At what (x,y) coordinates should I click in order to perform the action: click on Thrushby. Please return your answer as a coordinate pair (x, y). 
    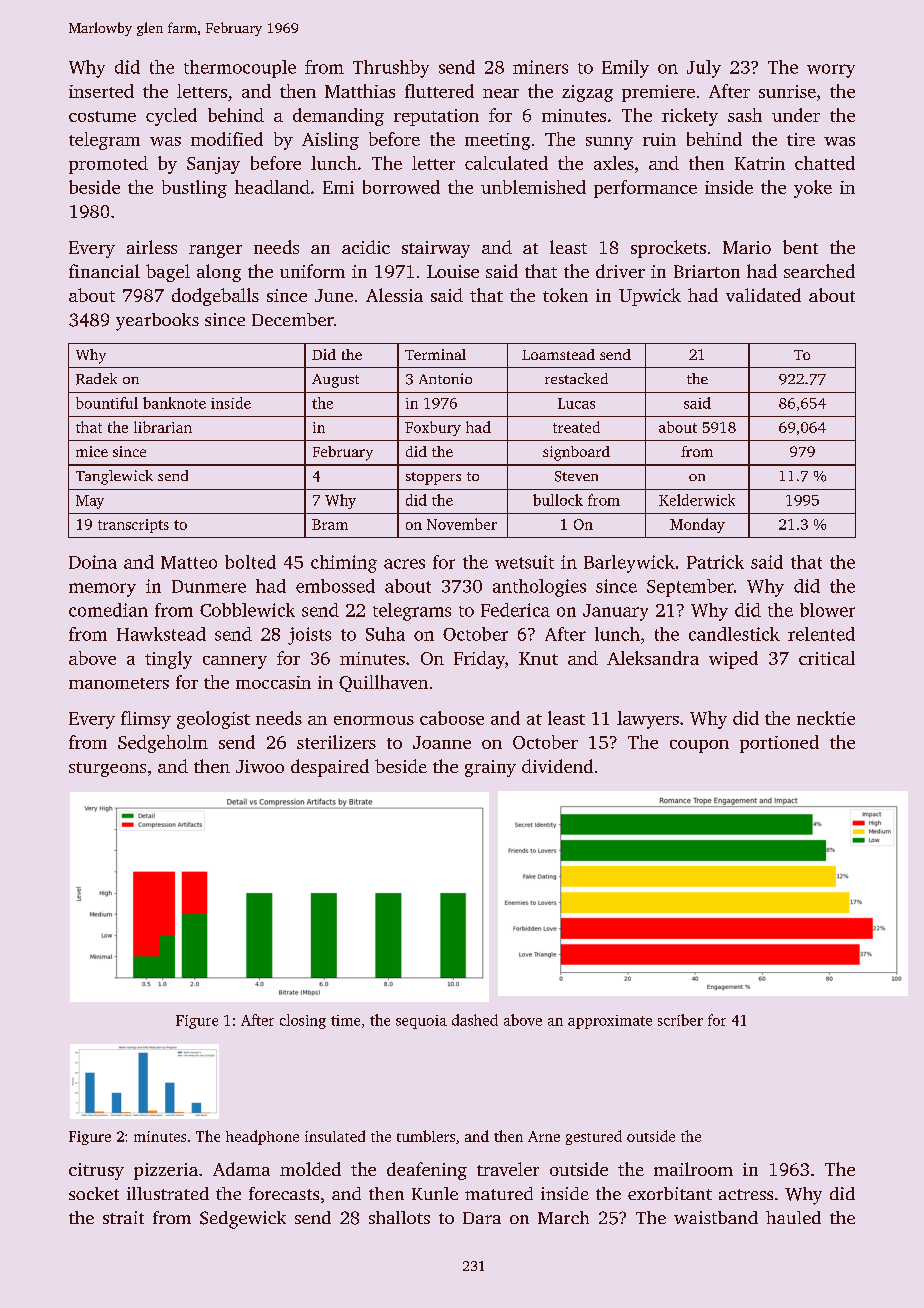
    Looking at the image, I should click on (391, 69).
